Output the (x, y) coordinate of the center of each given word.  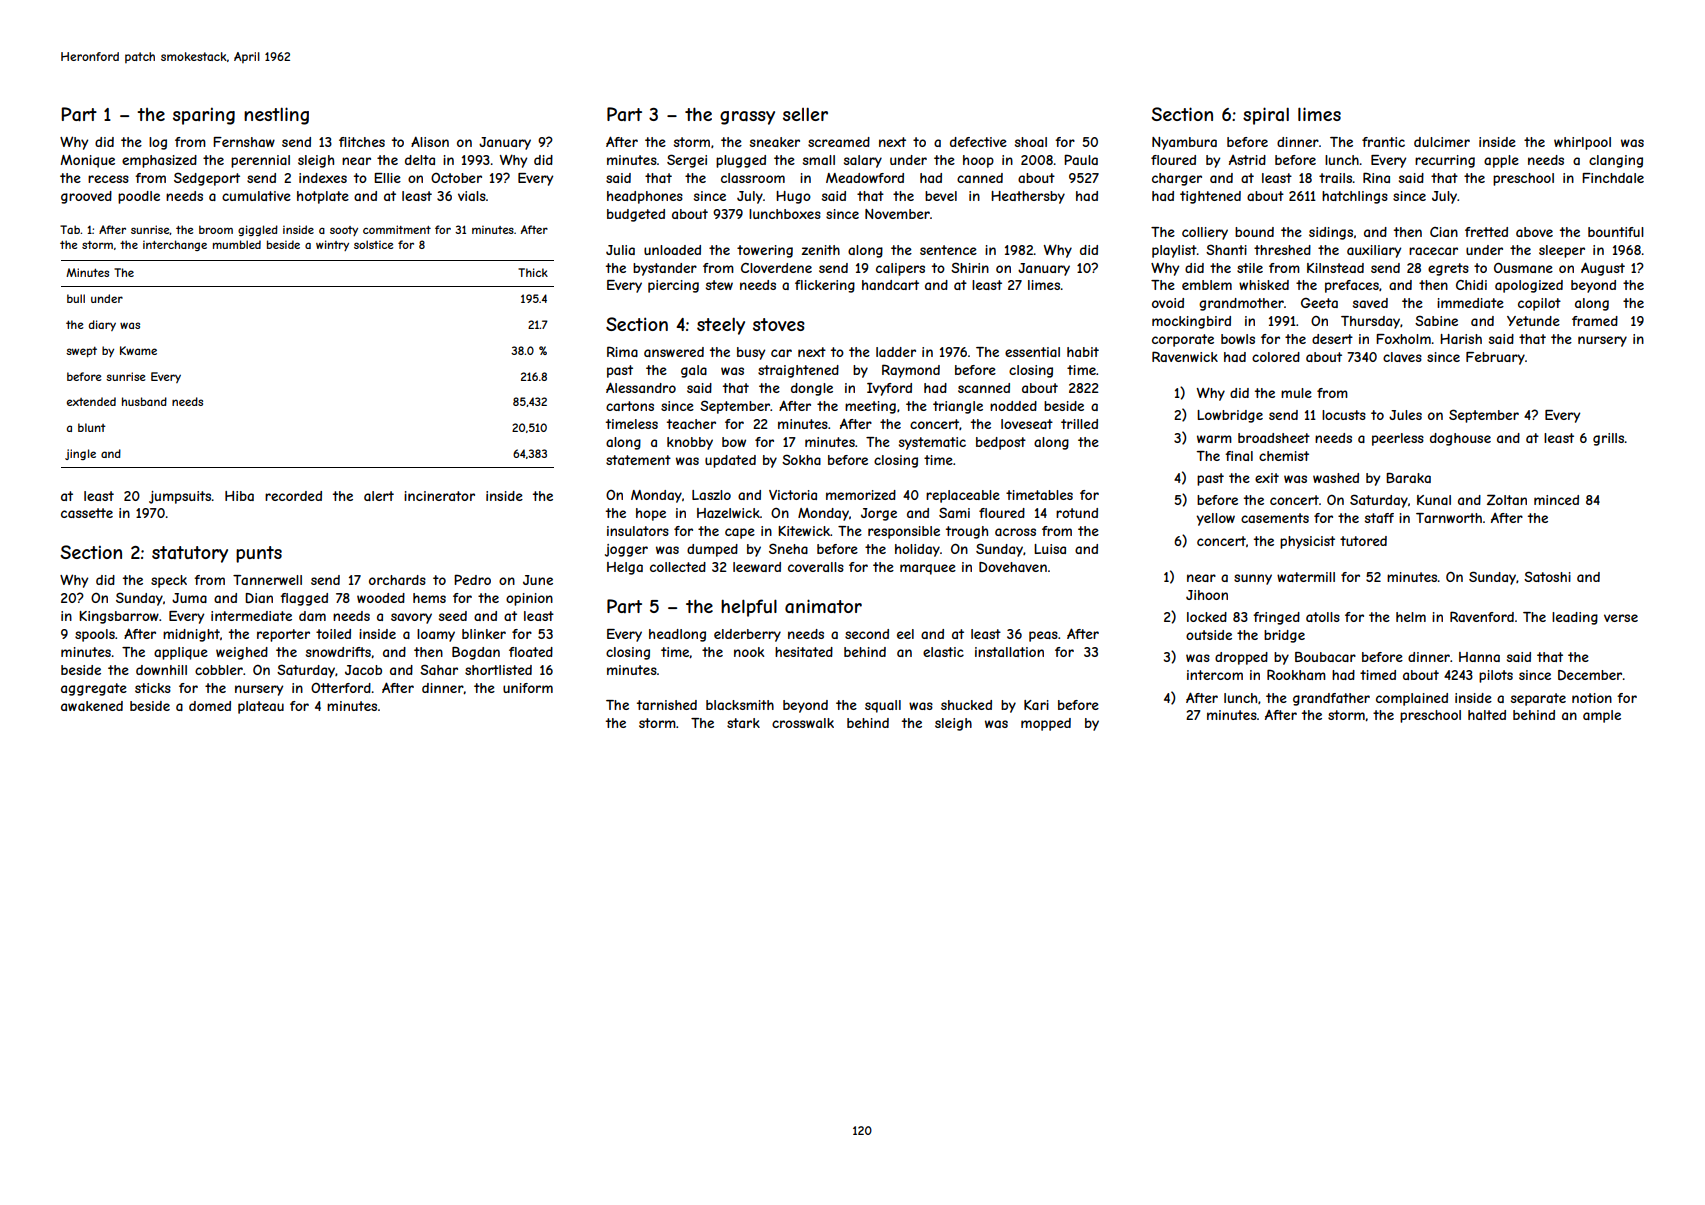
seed (453, 616)
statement (638, 460)
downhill (161, 670)
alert (379, 496)
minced (1556, 500)
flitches (362, 142)
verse (1621, 618)
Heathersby (1028, 197)
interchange (175, 245)
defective (978, 142)
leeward (757, 567)
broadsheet (1274, 438)
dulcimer (1442, 142)
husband (144, 401)
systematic (932, 443)
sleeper (1562, 251)
